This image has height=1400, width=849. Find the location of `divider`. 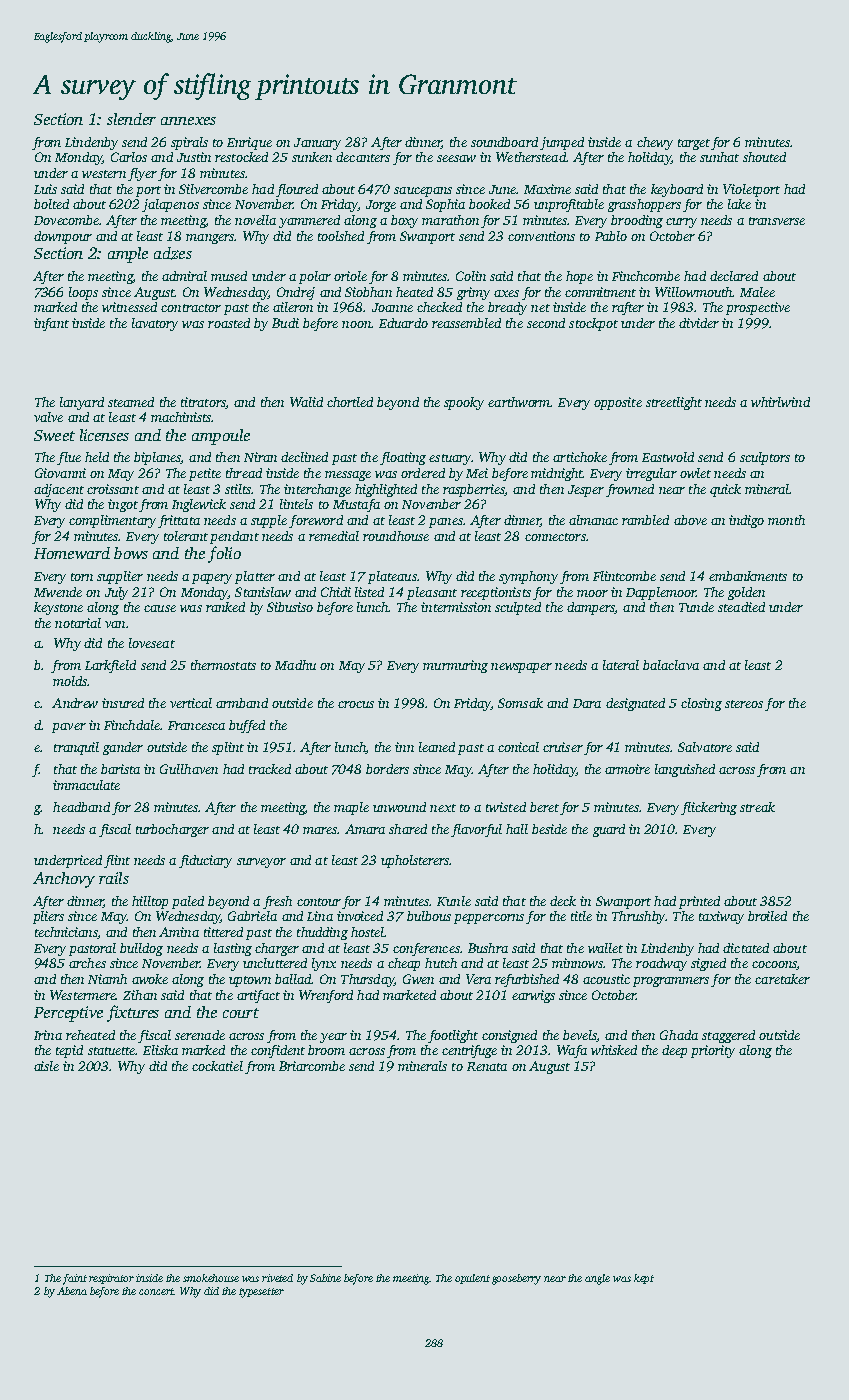

divider is located at coordinates (699, 323).
